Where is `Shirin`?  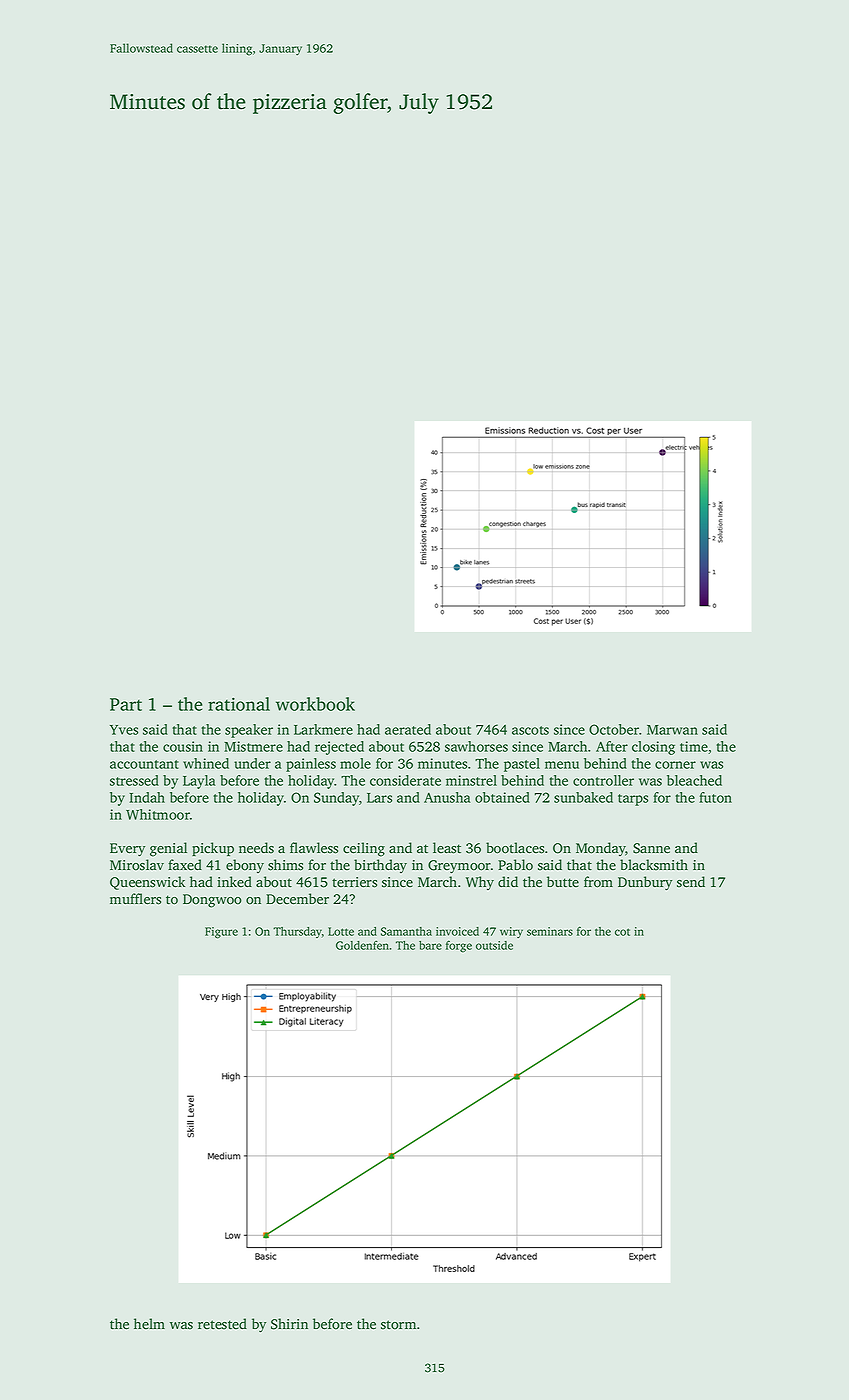
Shirin is located at coordinates (289, 1324).
